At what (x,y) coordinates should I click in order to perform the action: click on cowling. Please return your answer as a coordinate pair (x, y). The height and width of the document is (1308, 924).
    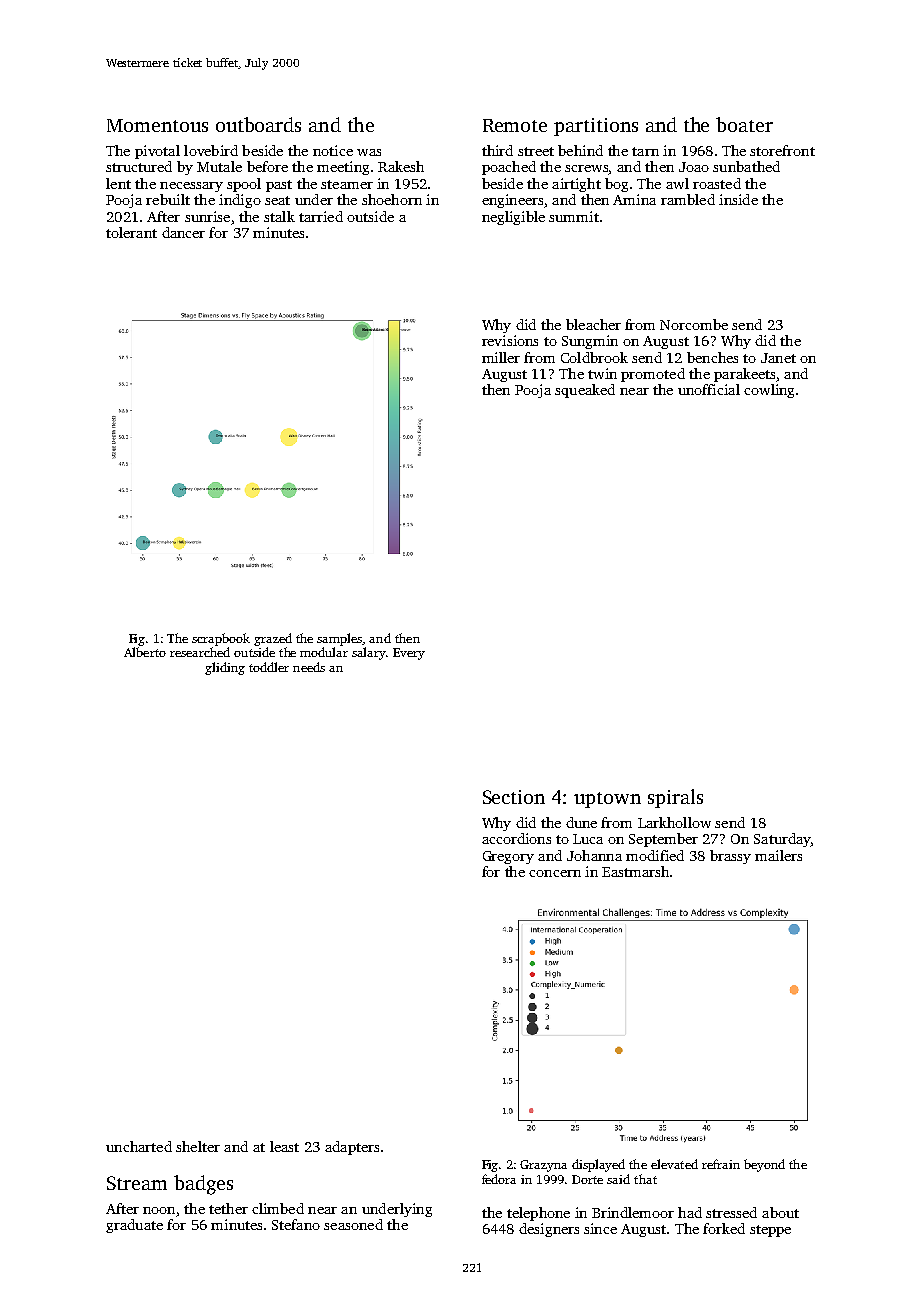
    Looking at the image, I should click on (769, 391).
